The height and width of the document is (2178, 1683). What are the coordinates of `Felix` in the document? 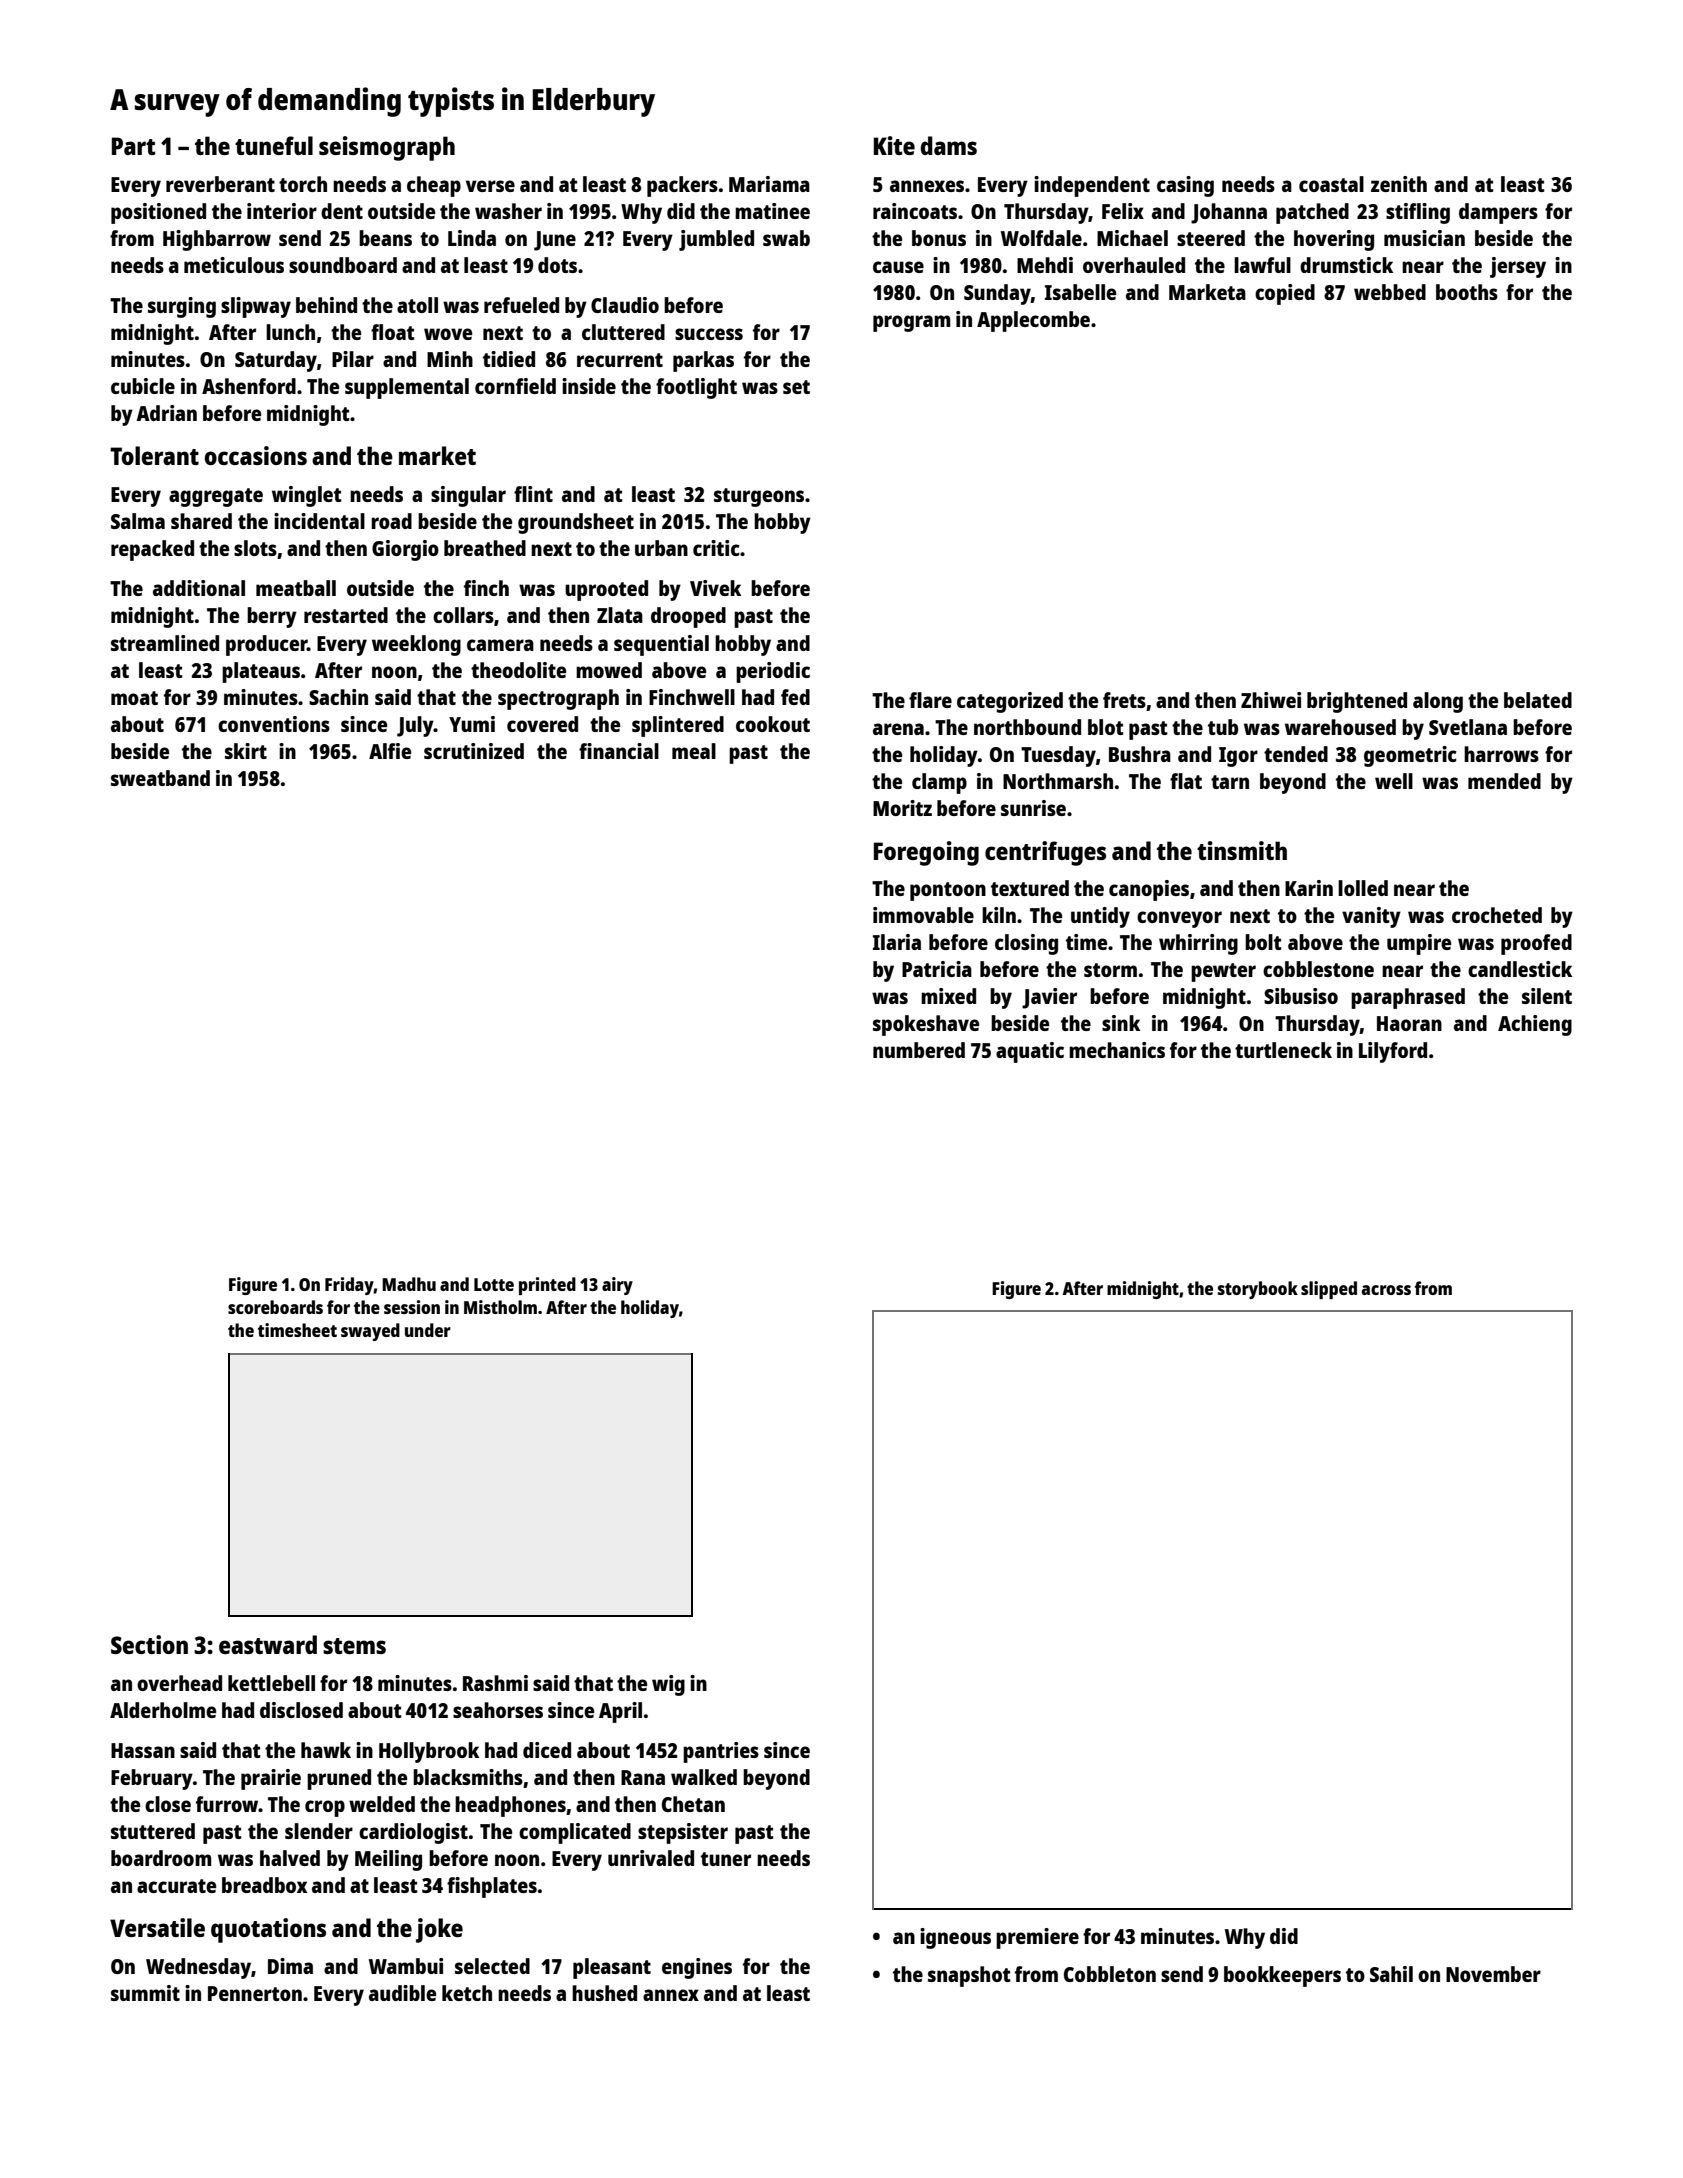 It's located at (1123, 211).
